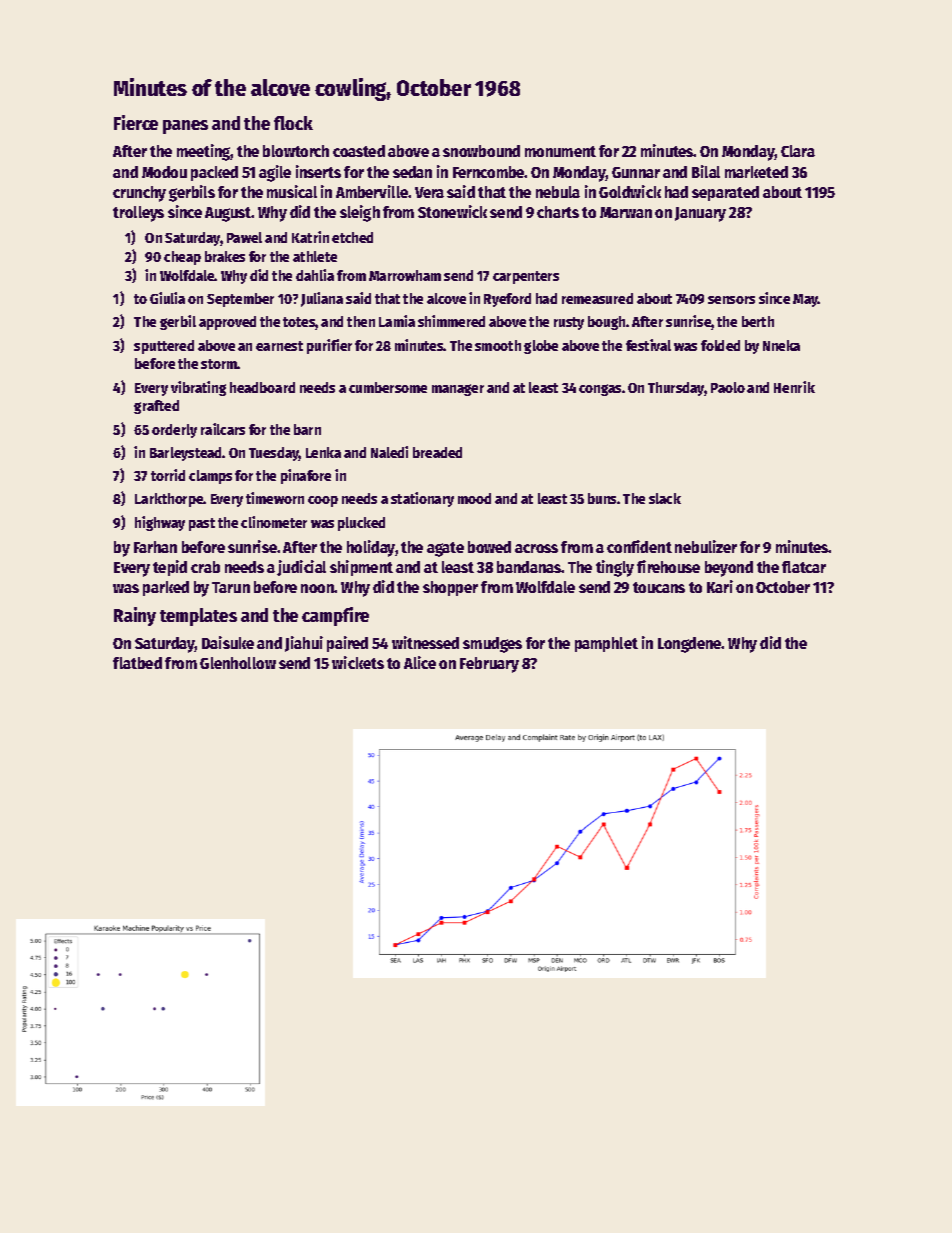 This screenshot has width=952, height=1233. Describe the element at coordinates (451, 321) in the screenshot. I see `shimmered` at that location.
